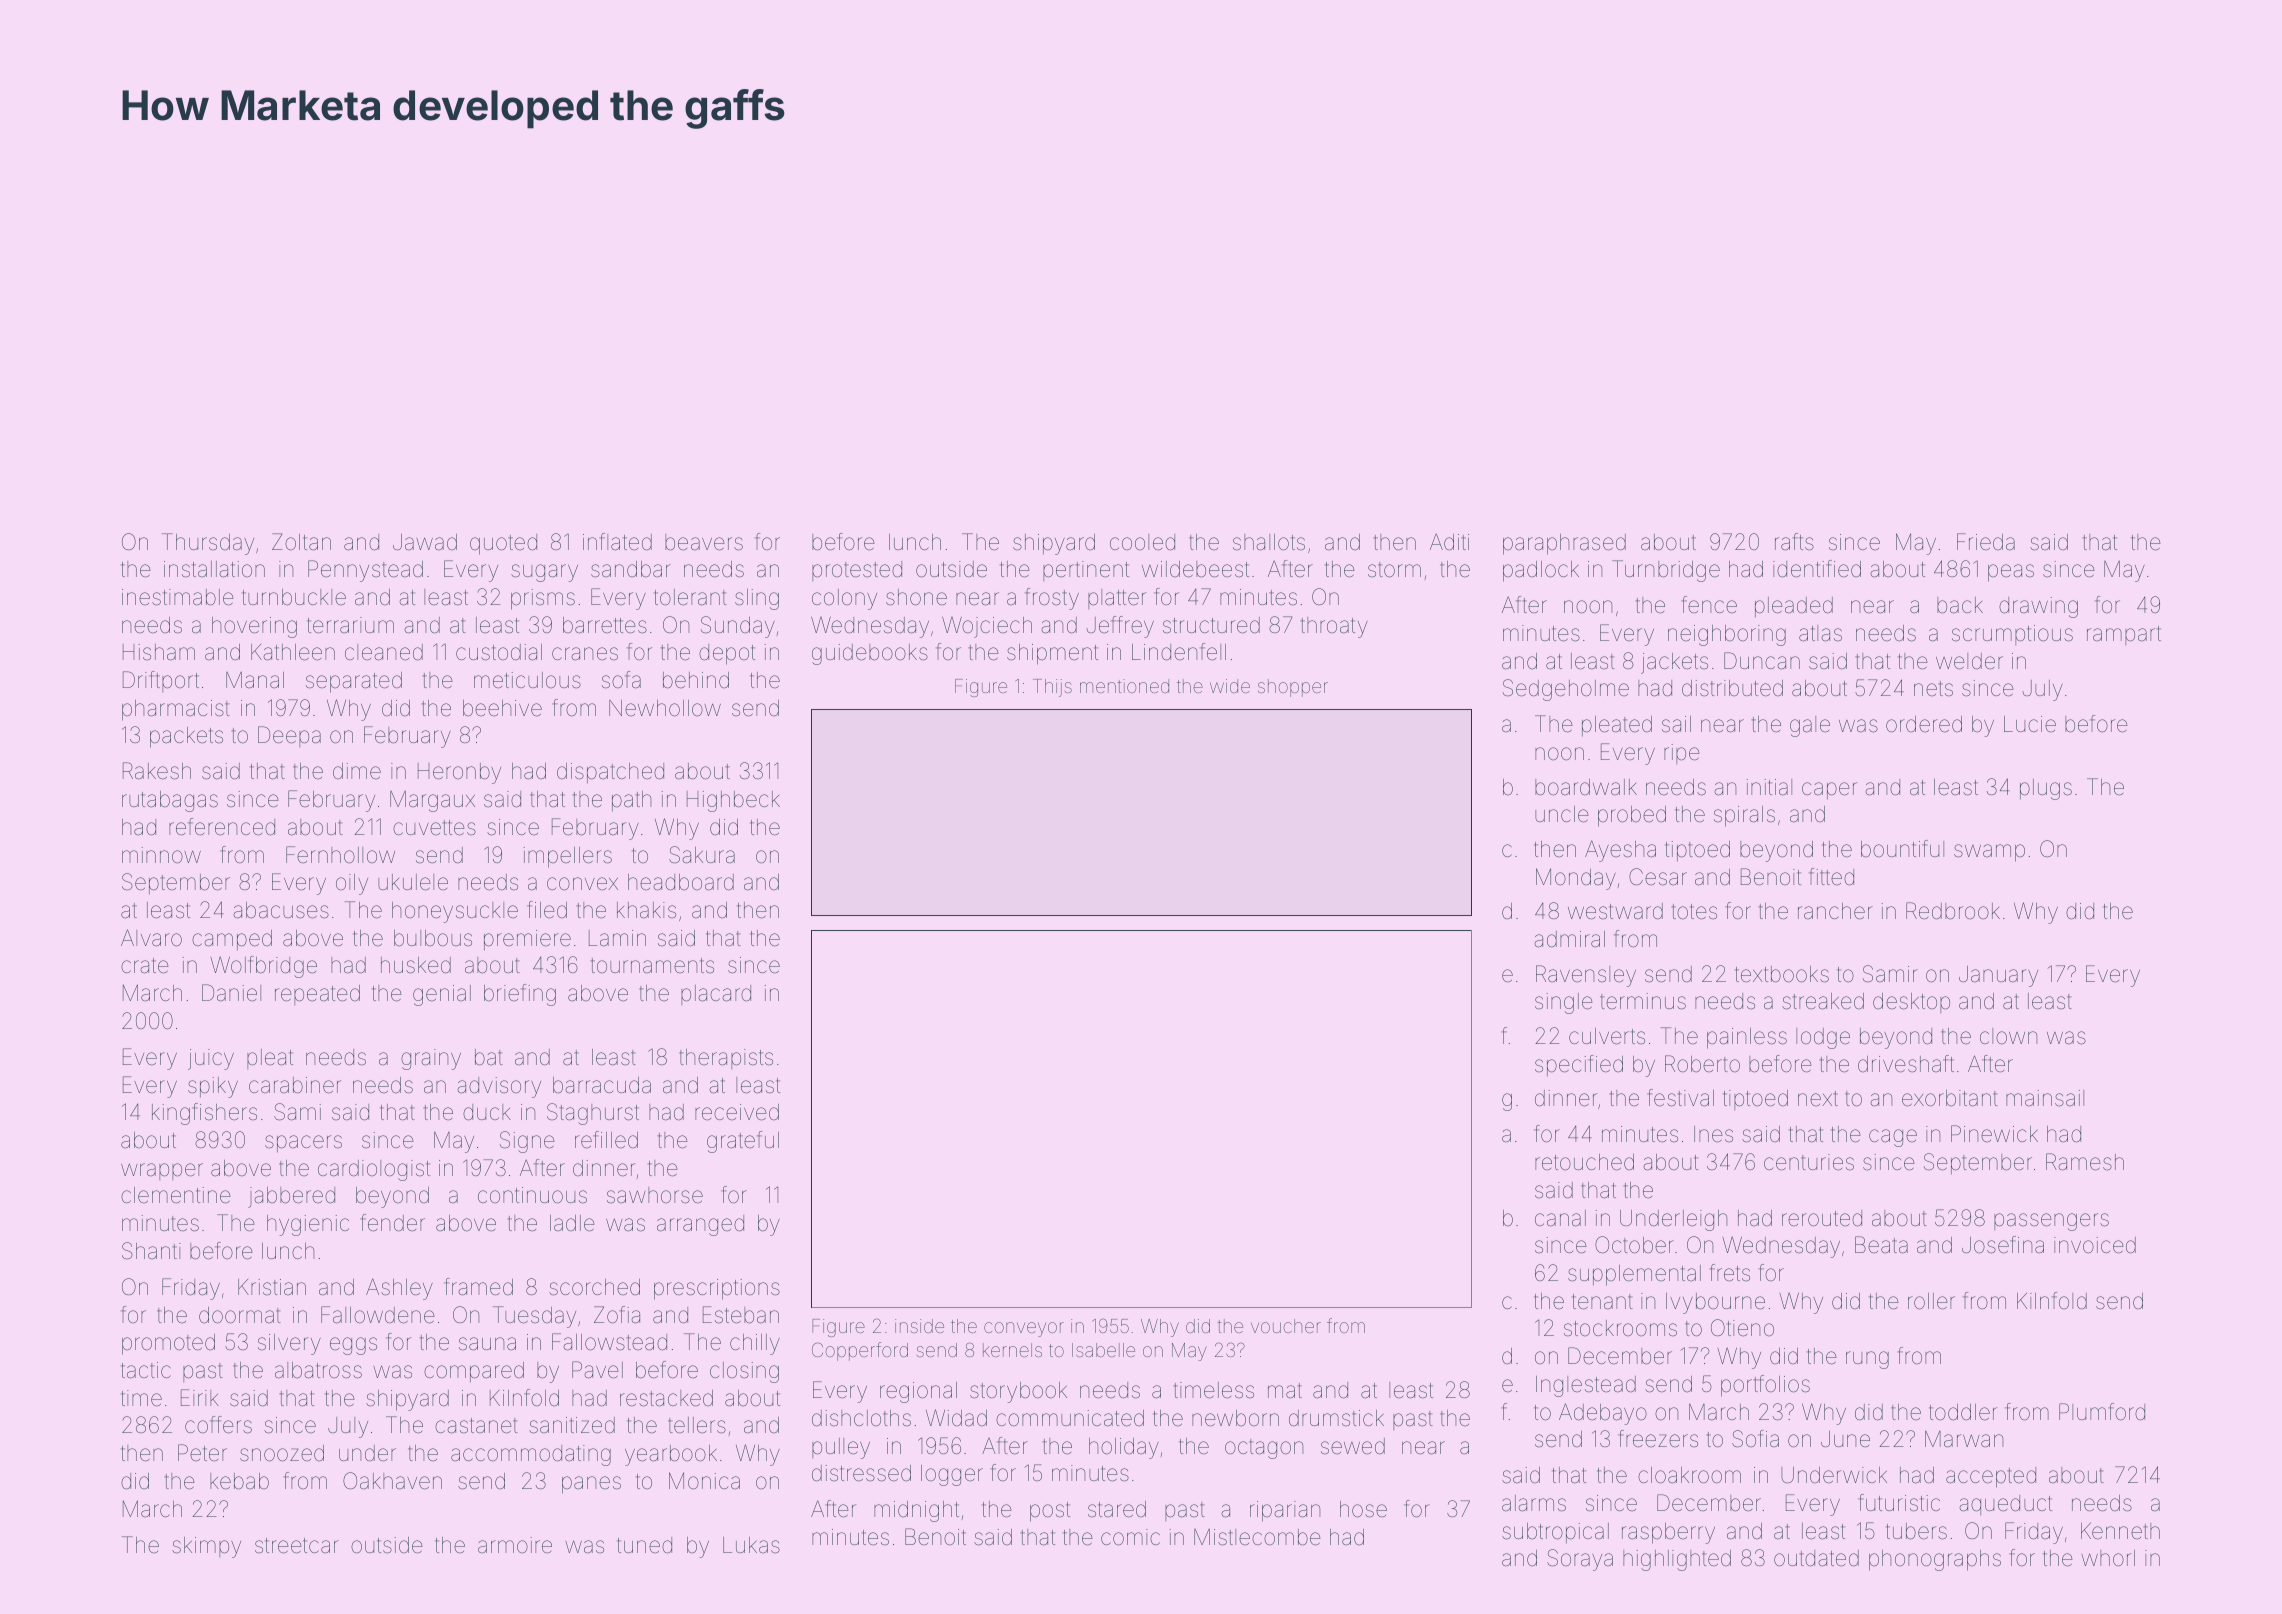  Describe the element at coordinates (572, 1223) in the screenshot. I see `ladle` at that location.
